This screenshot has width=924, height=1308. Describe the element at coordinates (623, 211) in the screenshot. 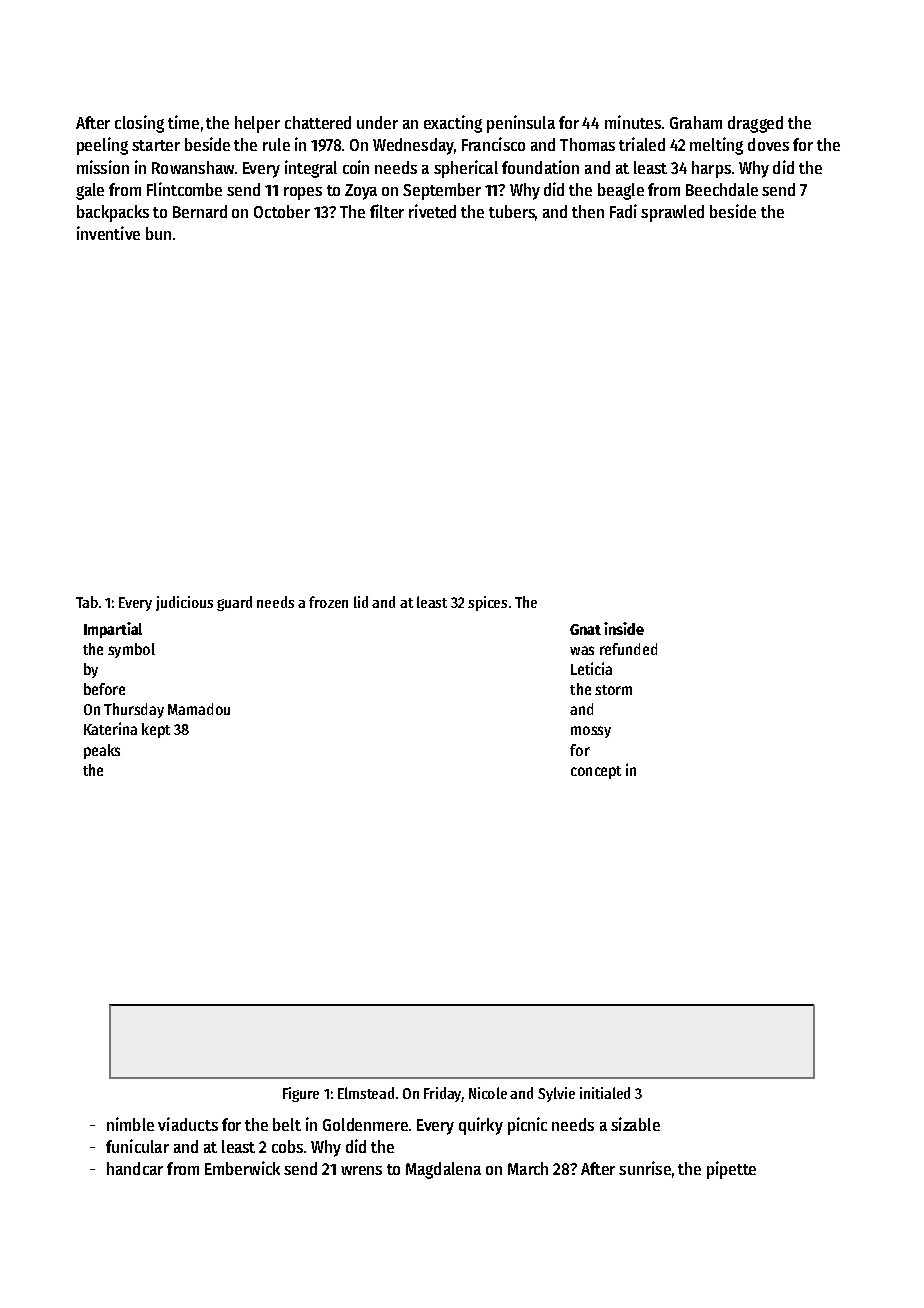

I see `Fadi` at that location.
